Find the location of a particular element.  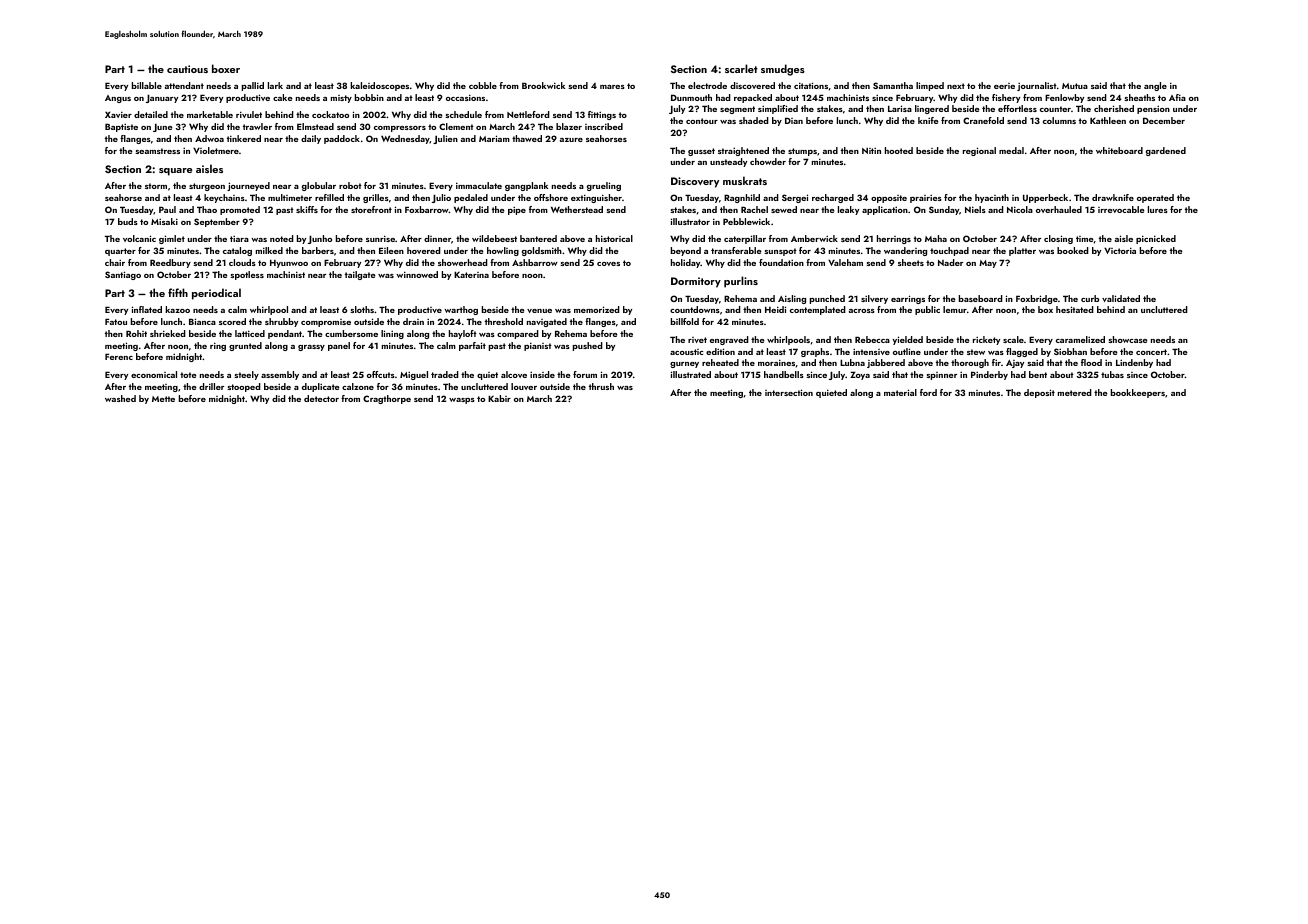

straightened is located at coordinates (743, 151).
